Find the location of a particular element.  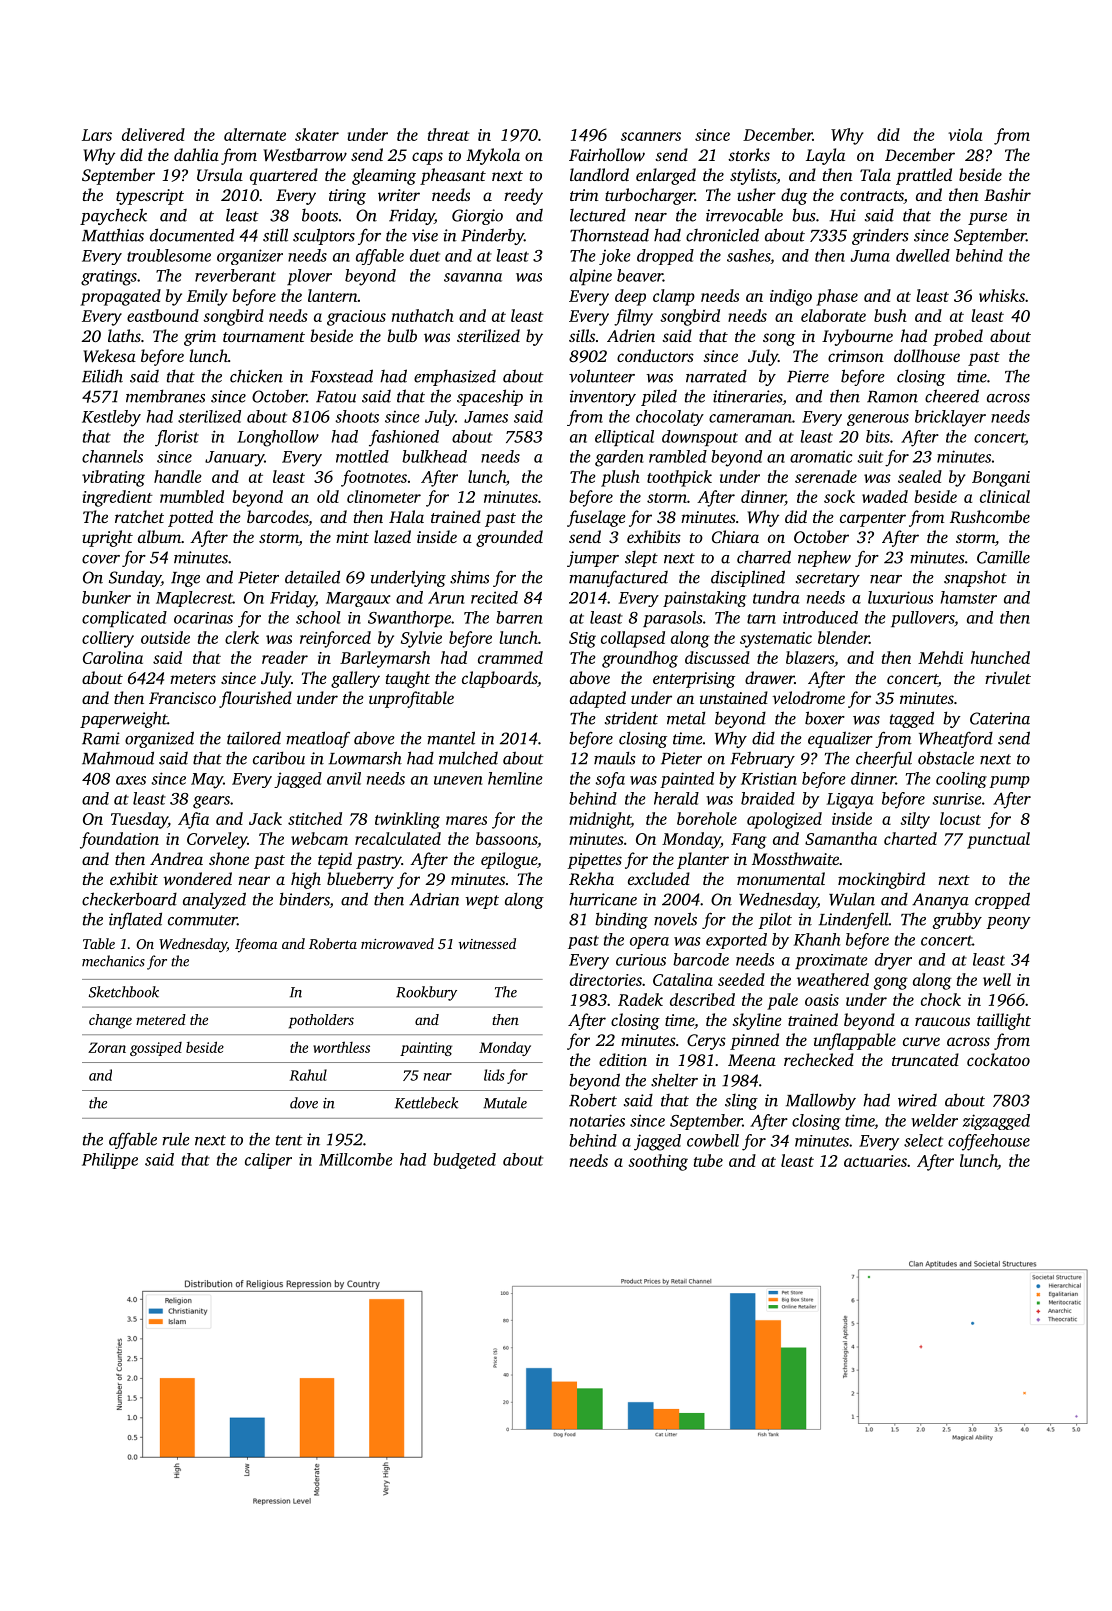

bush is located at coordinates (890, 315).
